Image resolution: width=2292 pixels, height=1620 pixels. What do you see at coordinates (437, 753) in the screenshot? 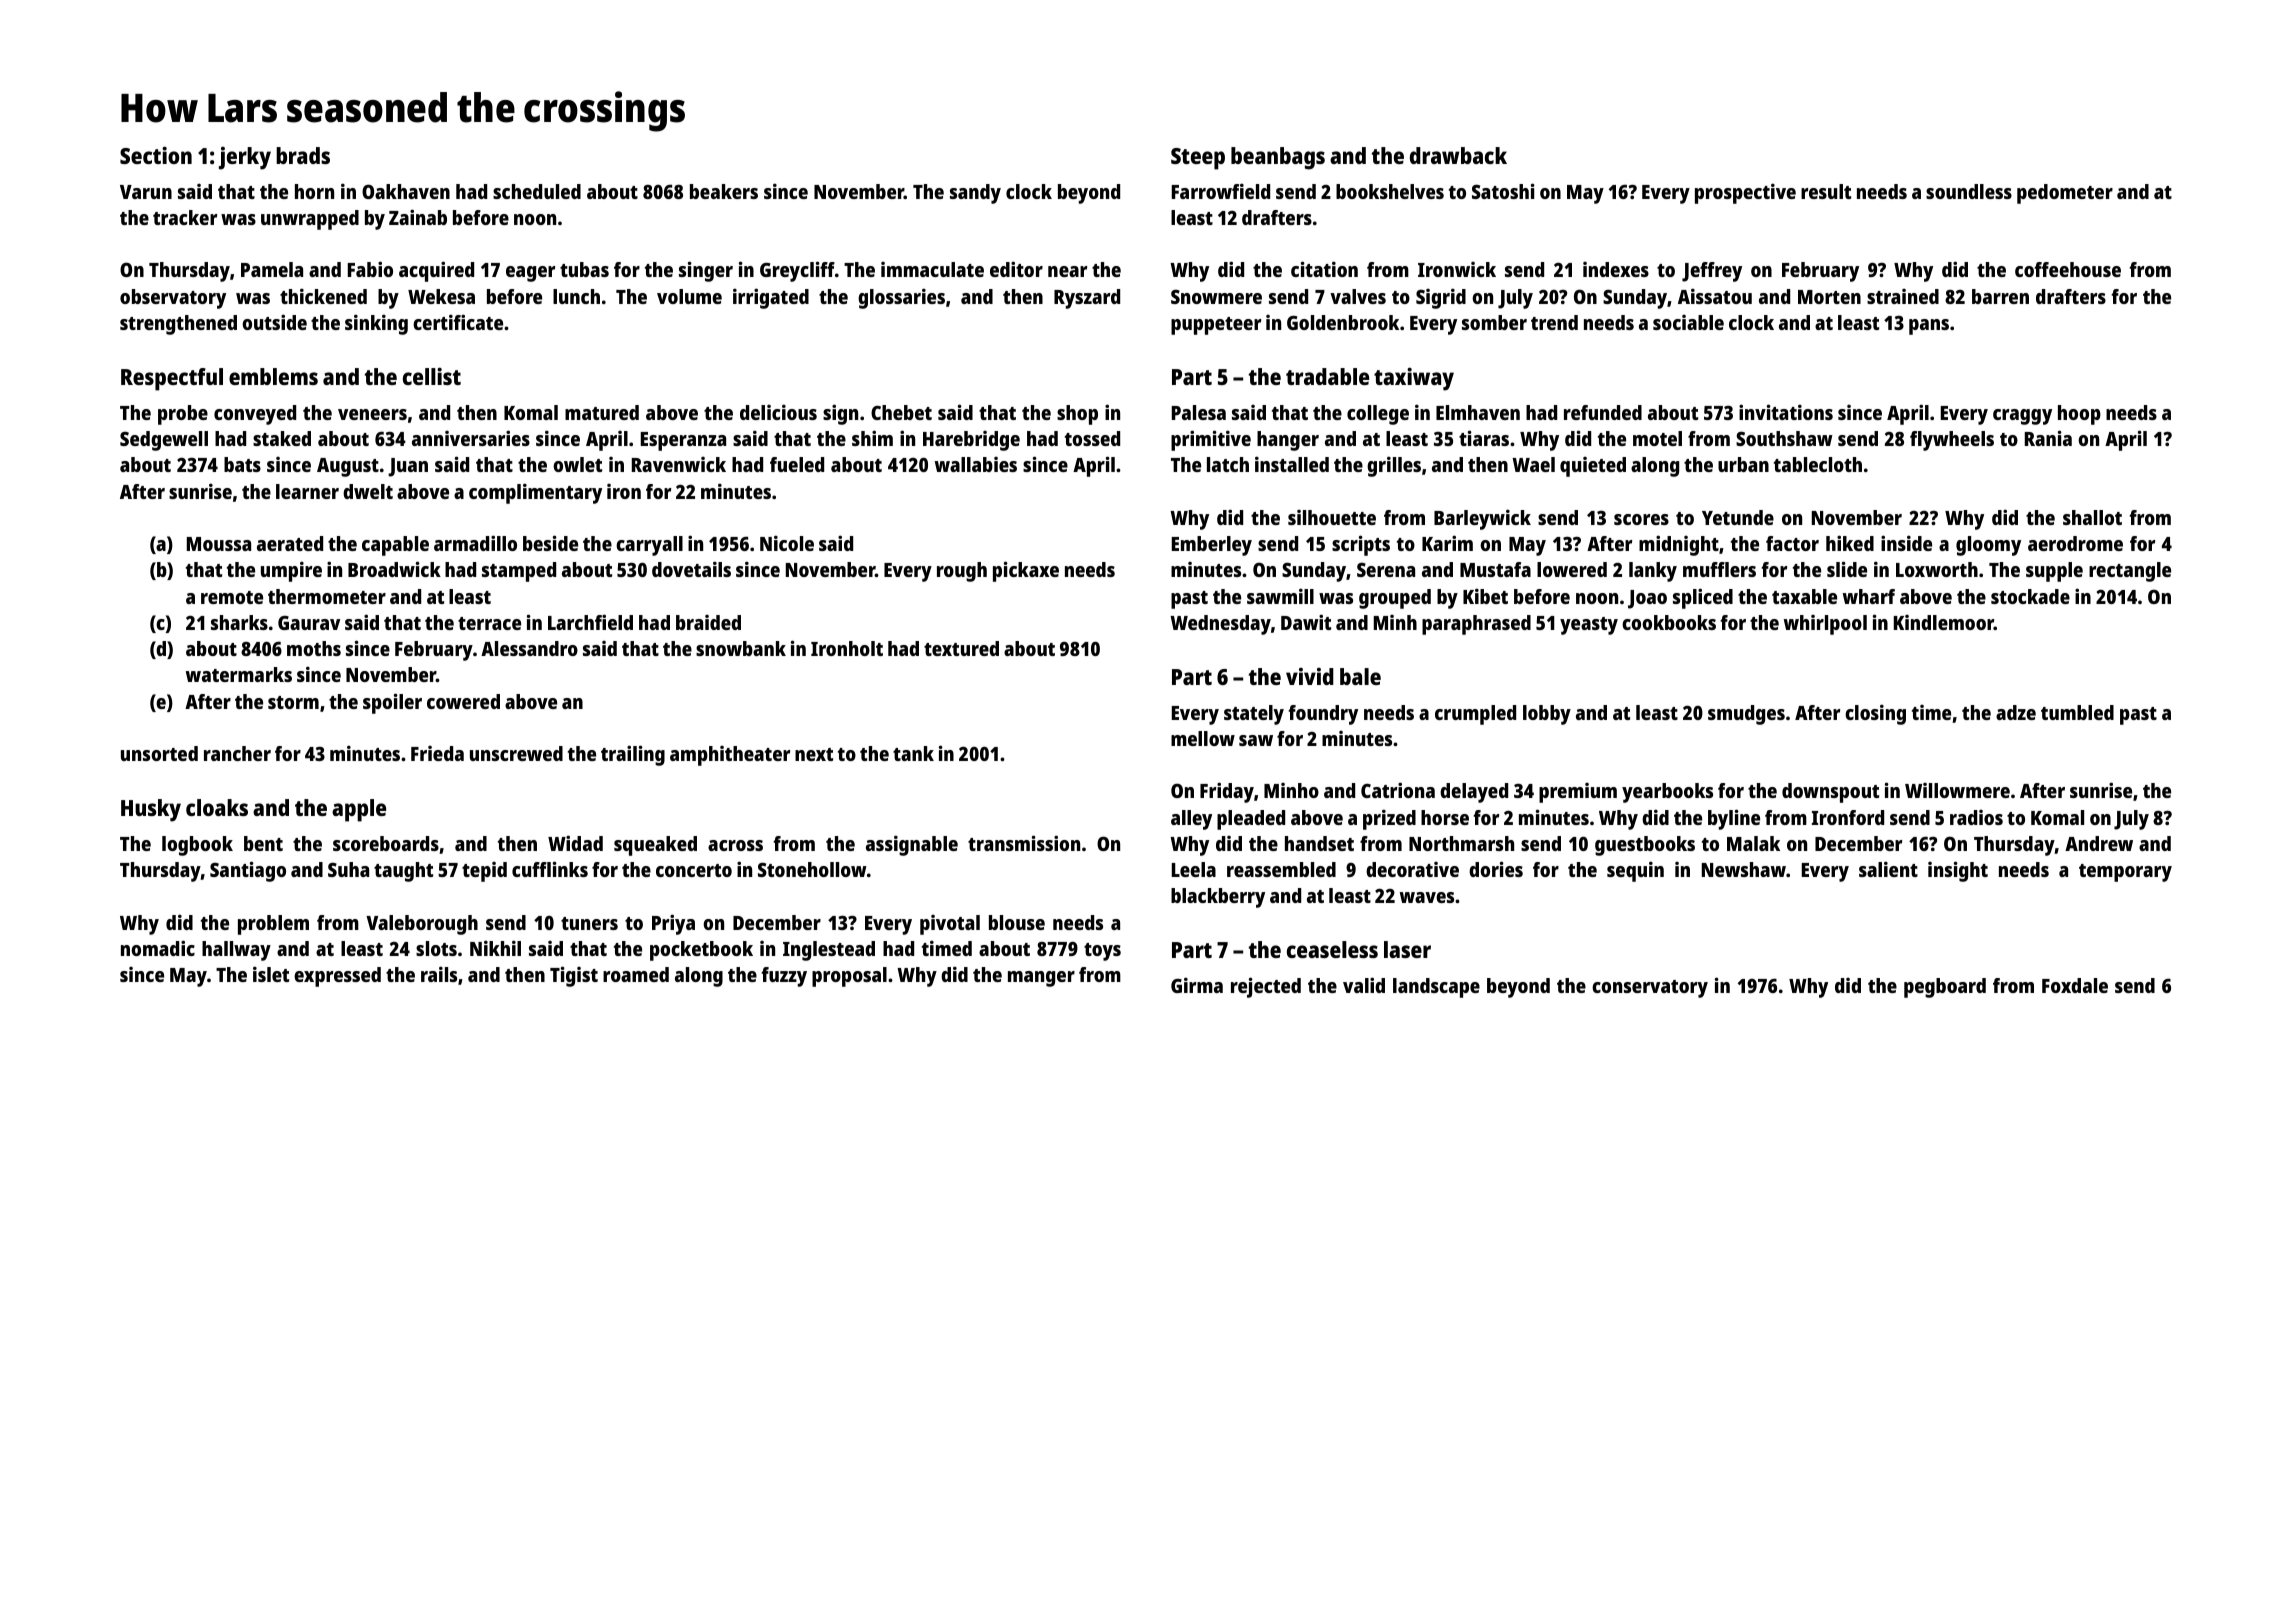
I see `Frieda` at bounding box center [437, 753].
